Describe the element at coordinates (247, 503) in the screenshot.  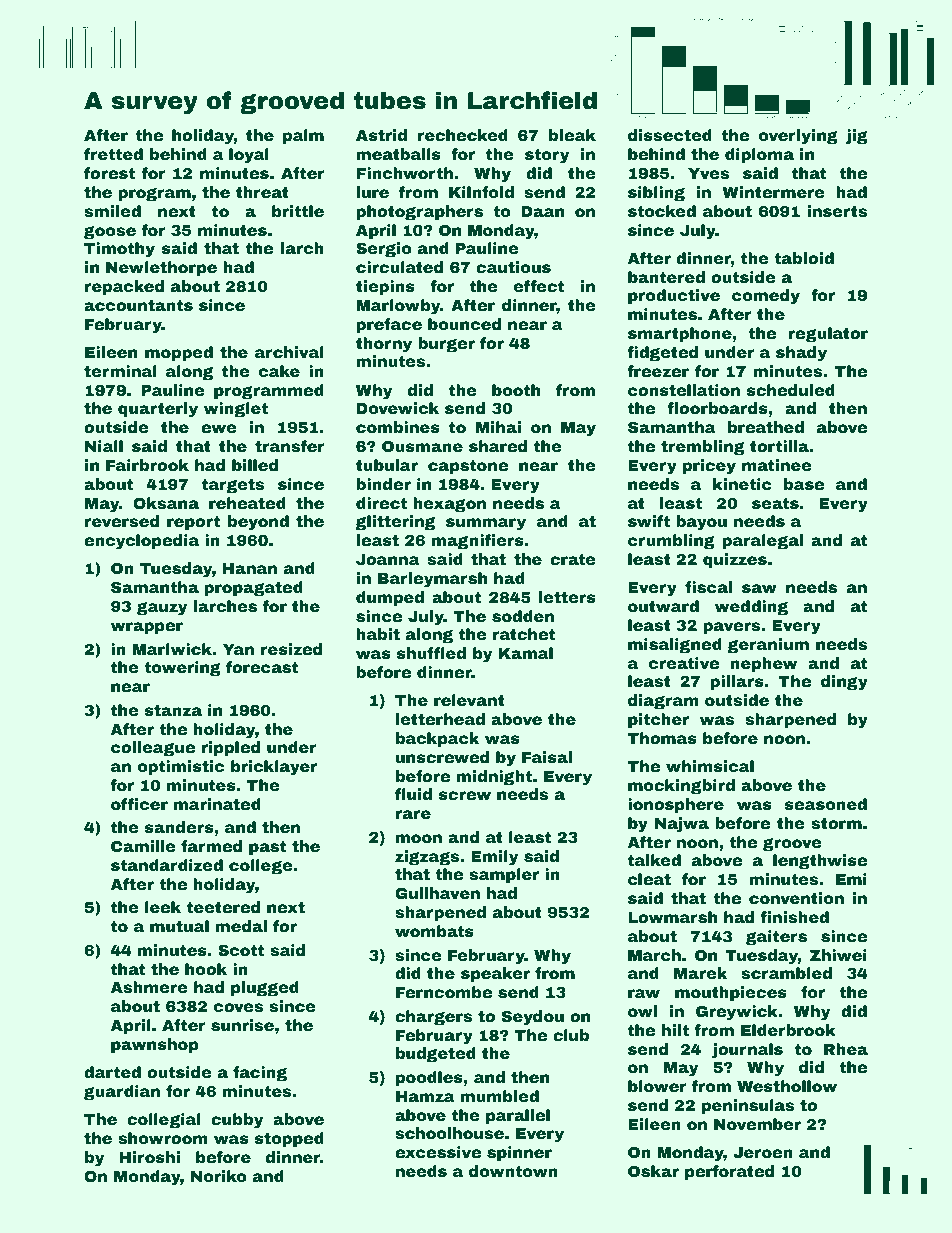
I see `reheated` at that location.
